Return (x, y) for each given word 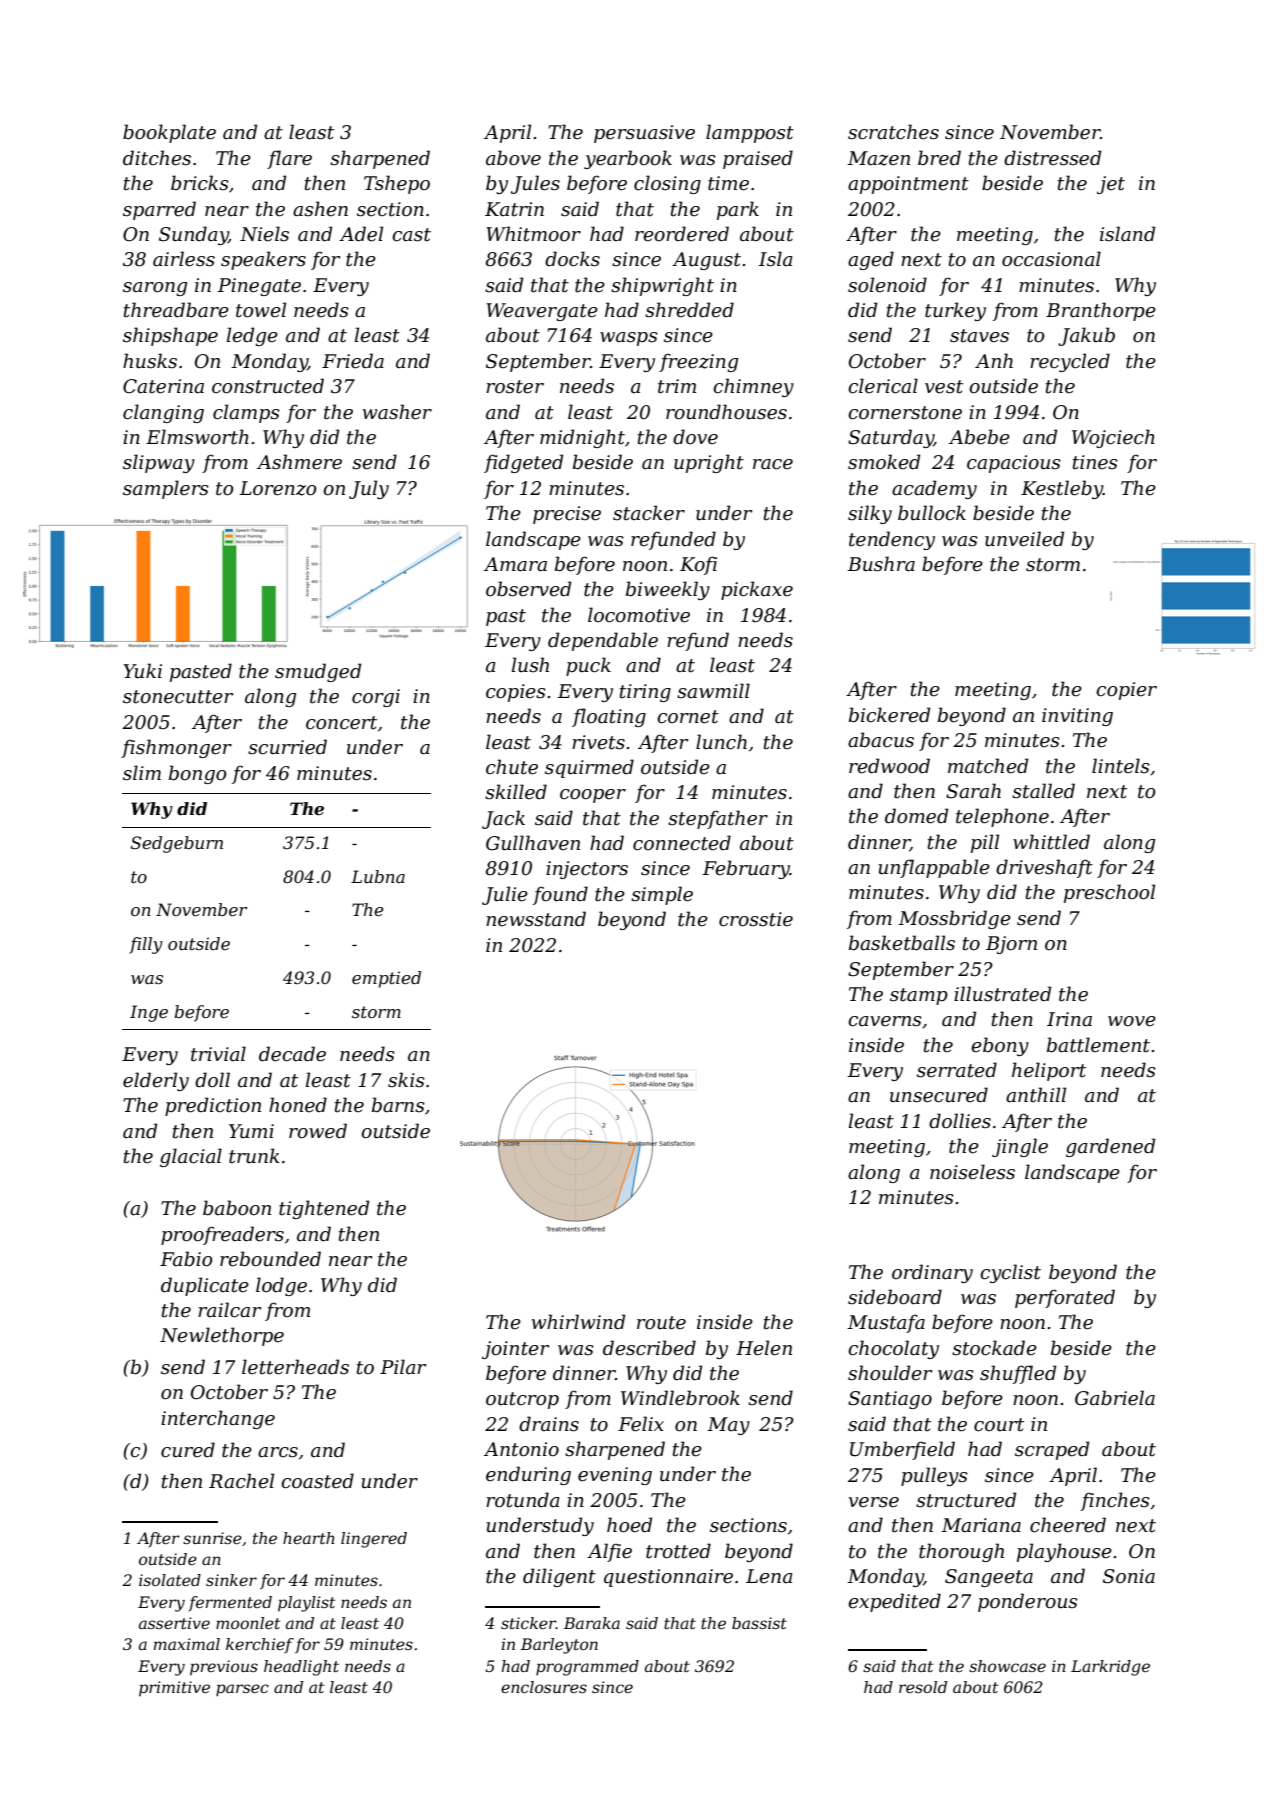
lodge (281, 1286)
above (513, 158)
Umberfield (902, 1450)
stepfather (718, 819)
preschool (1109, 893)
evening (615, 1476)
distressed (1052, 158)
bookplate (169, 133)
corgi (376, 698)
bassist (759, 1623)
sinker (231, 1580)
